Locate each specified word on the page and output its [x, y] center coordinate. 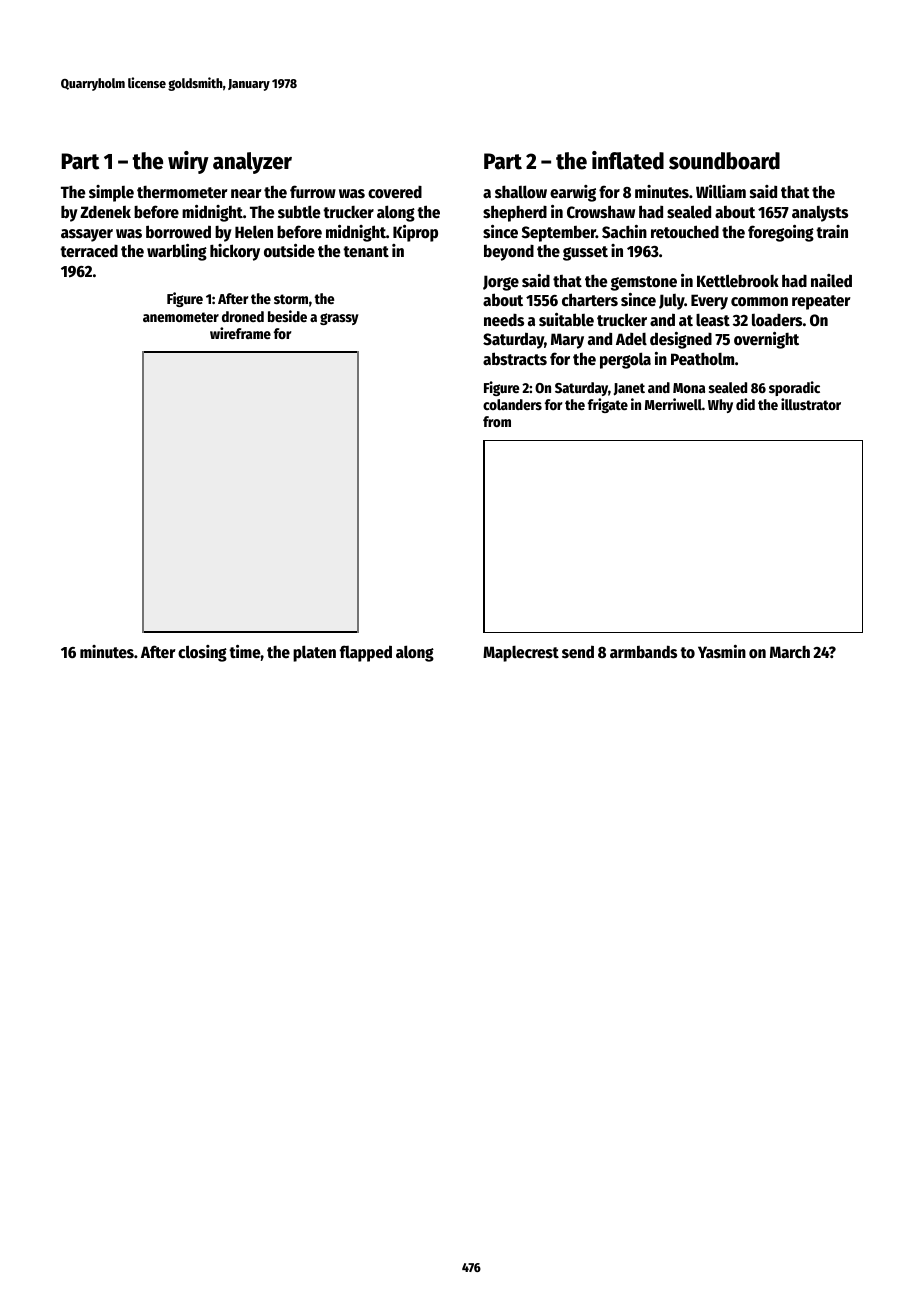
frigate [608, 405]
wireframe [240, 333]
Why [720, 406]
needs [504, 320]
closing [202, 653]
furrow [313, 192]
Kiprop [415, 233]
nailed [831, 280]
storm [291, 299]
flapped [366, 653]
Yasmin [722, 651]
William [721, 192]
